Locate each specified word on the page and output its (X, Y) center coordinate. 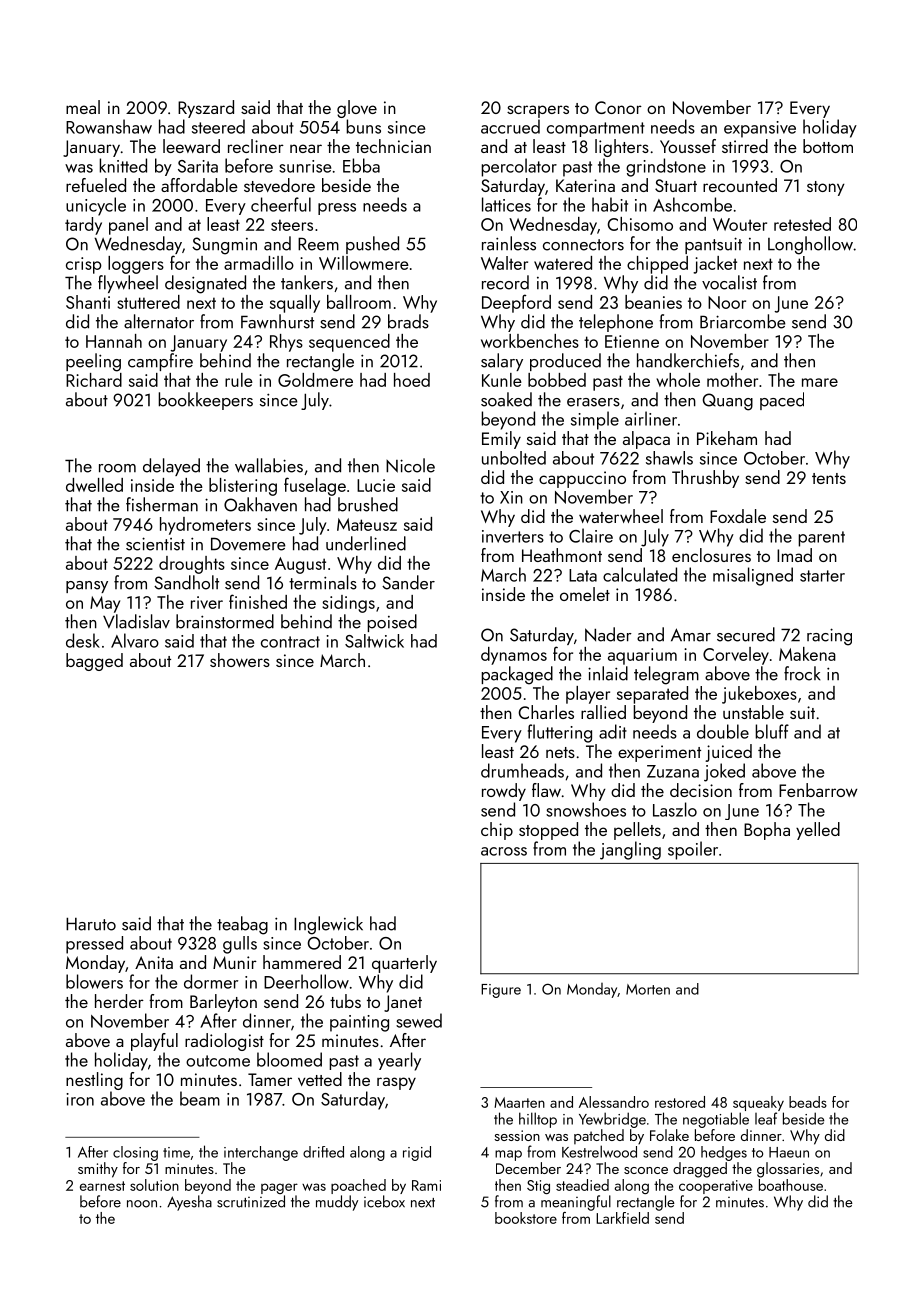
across (504, 851)
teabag (242, 925)
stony (826, 188)
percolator (519, 167)
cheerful (281, 204)
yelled (818, 831)
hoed (412, 380)
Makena (807, 654)
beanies (653, 302)
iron (80, 1099)
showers (240, 660)
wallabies (269, 465)
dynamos (514, 656)
